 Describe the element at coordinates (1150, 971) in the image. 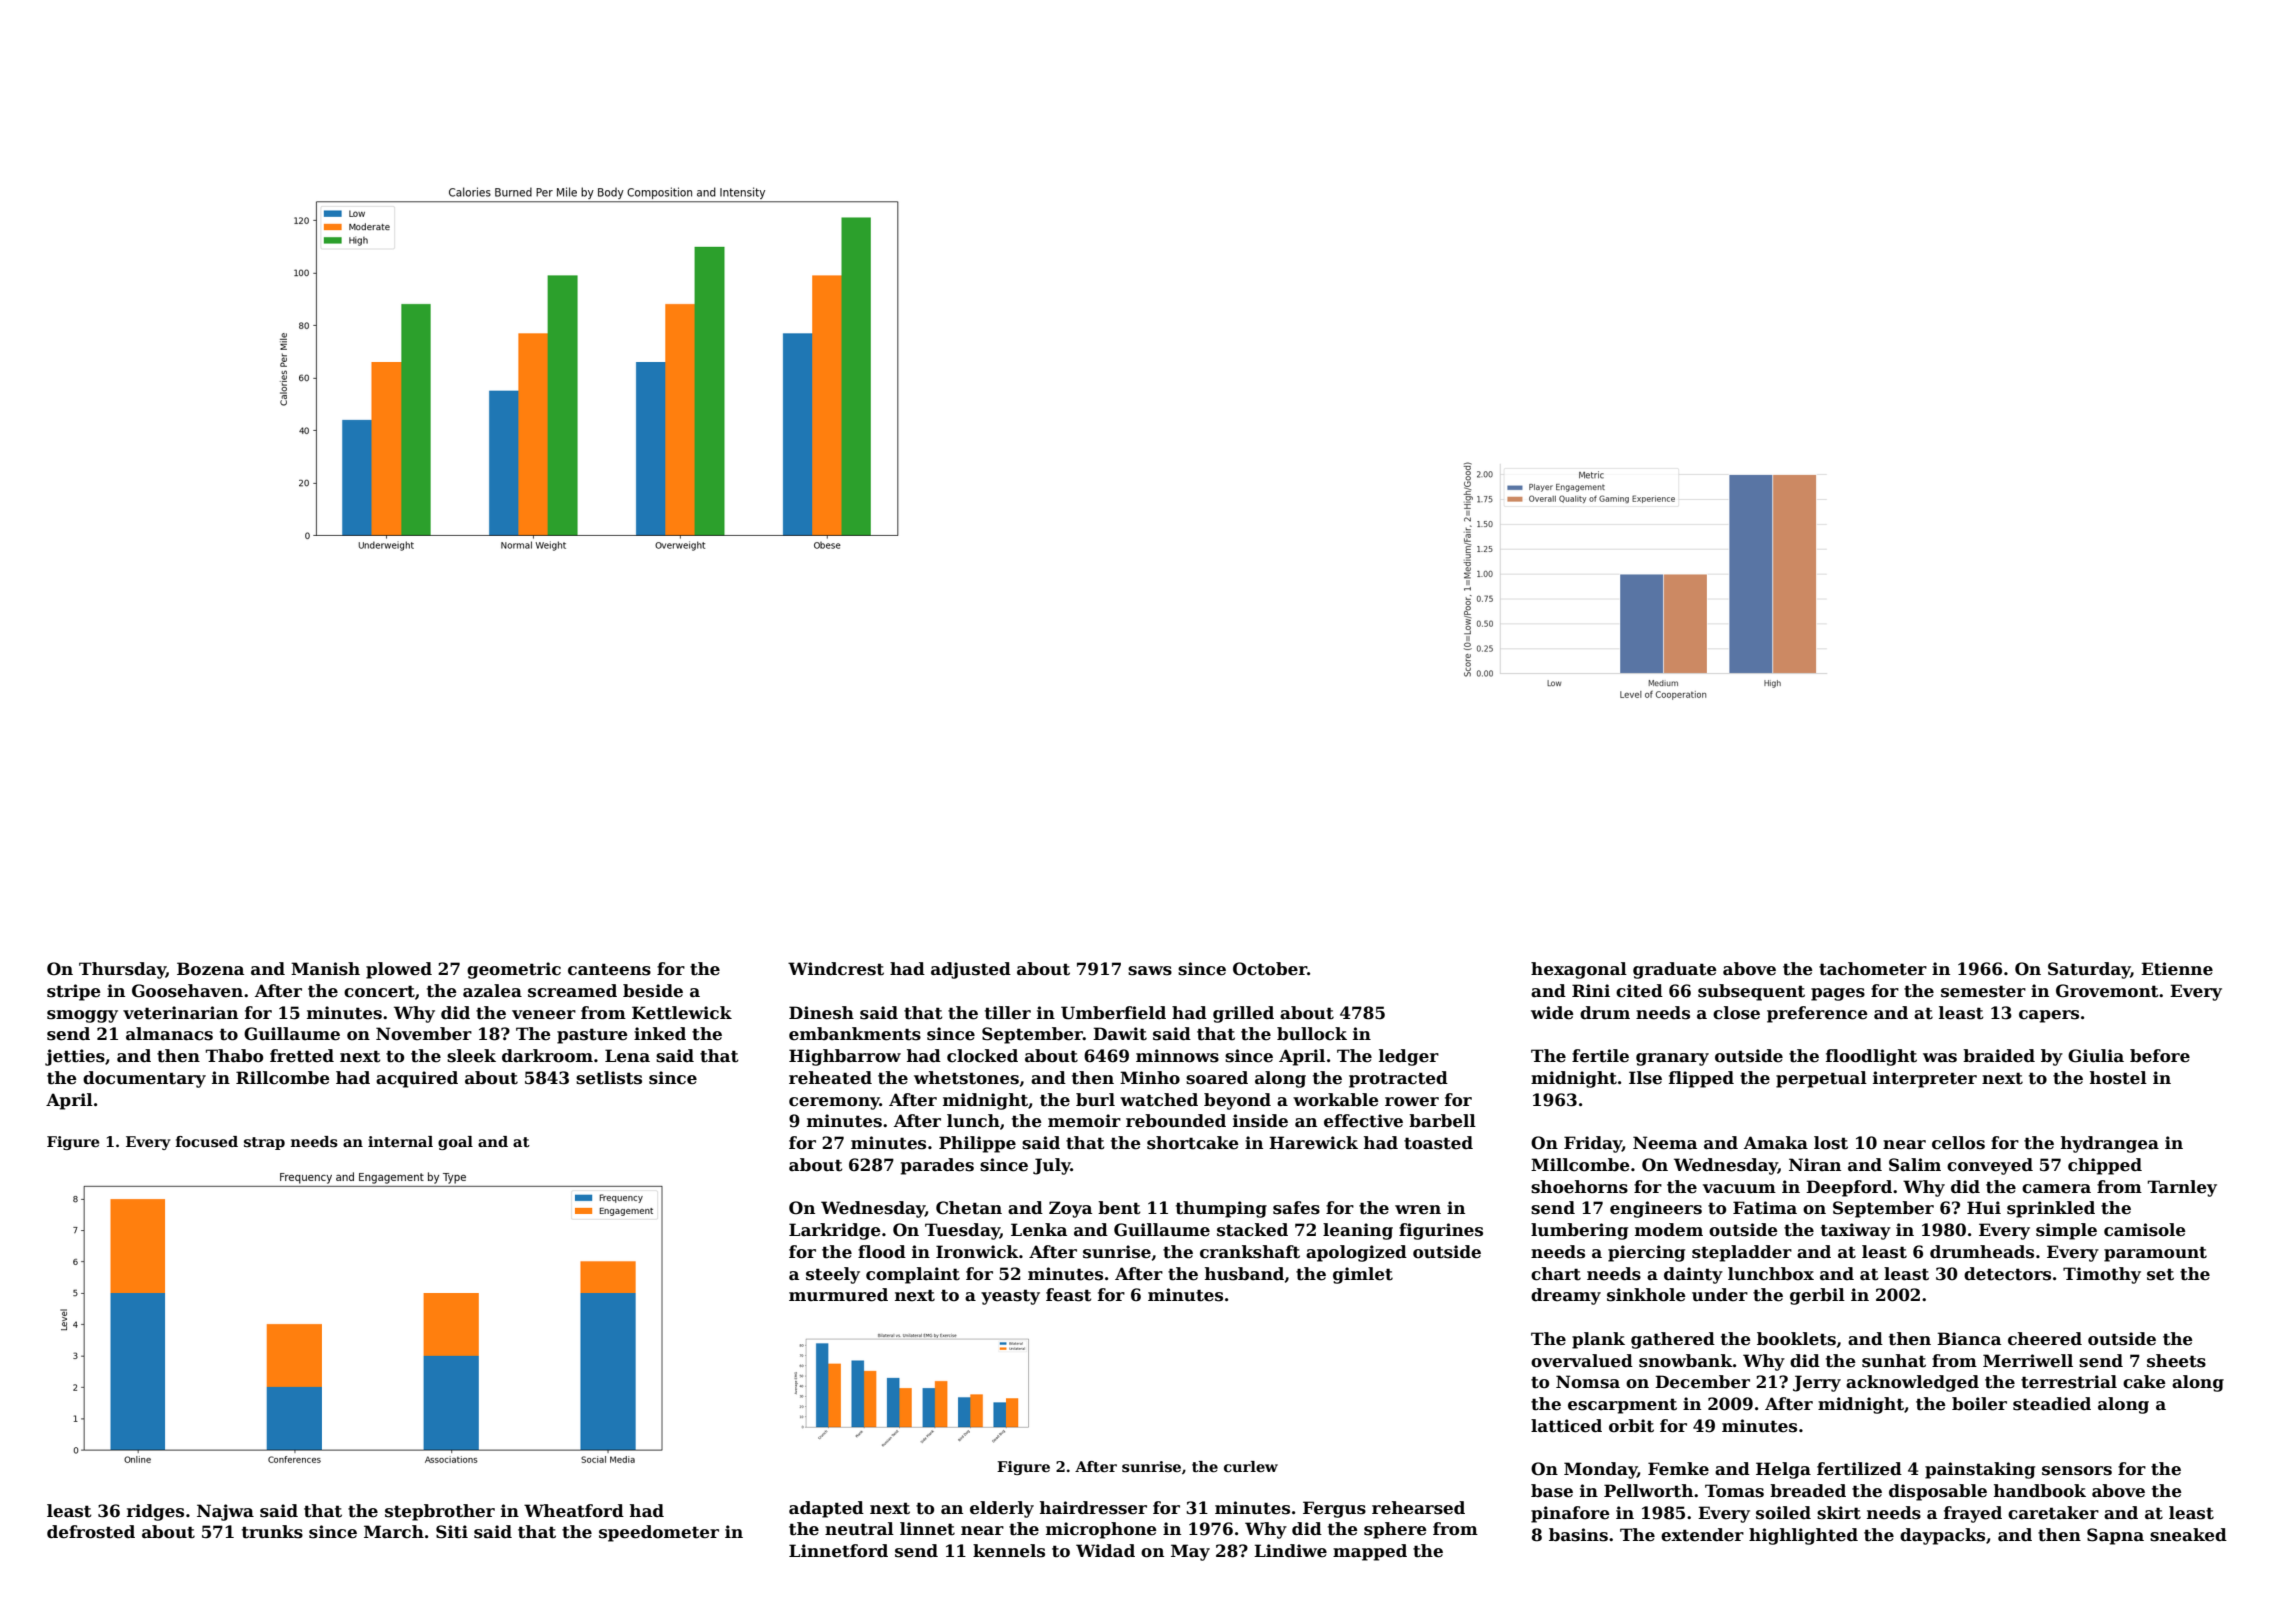

I see `saws` at that location.
